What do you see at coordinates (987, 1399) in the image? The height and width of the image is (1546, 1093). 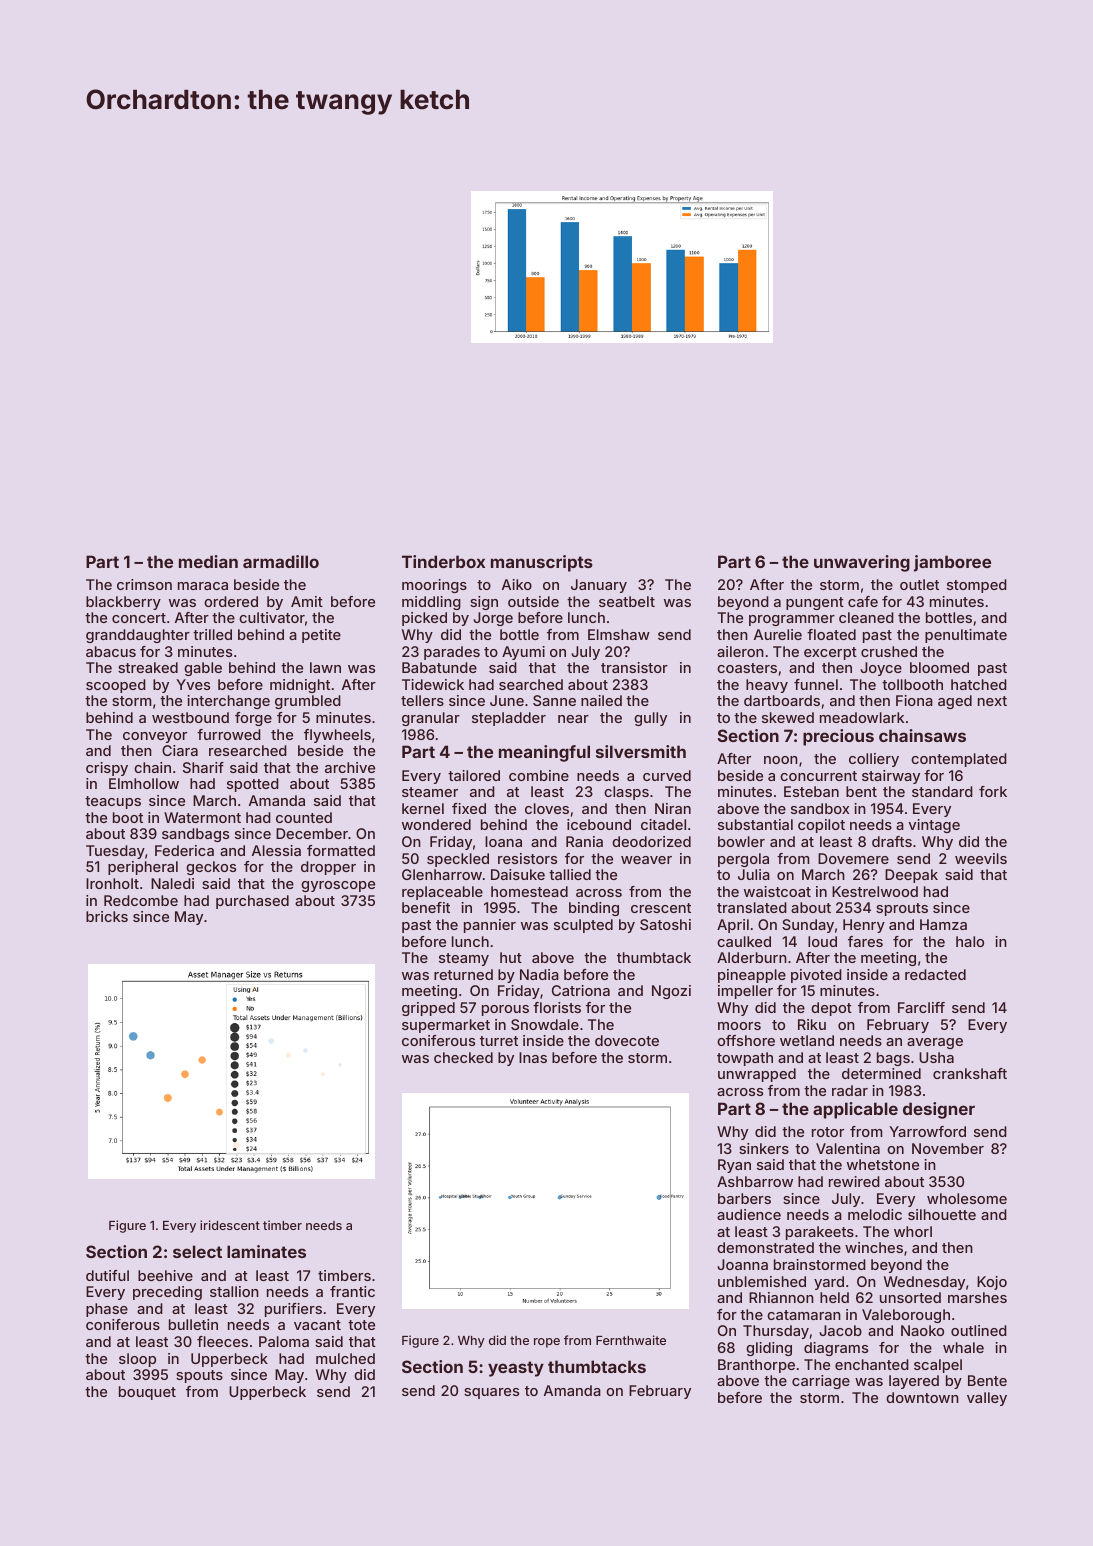 I see `valley` at bounding box center [987, 1399].
